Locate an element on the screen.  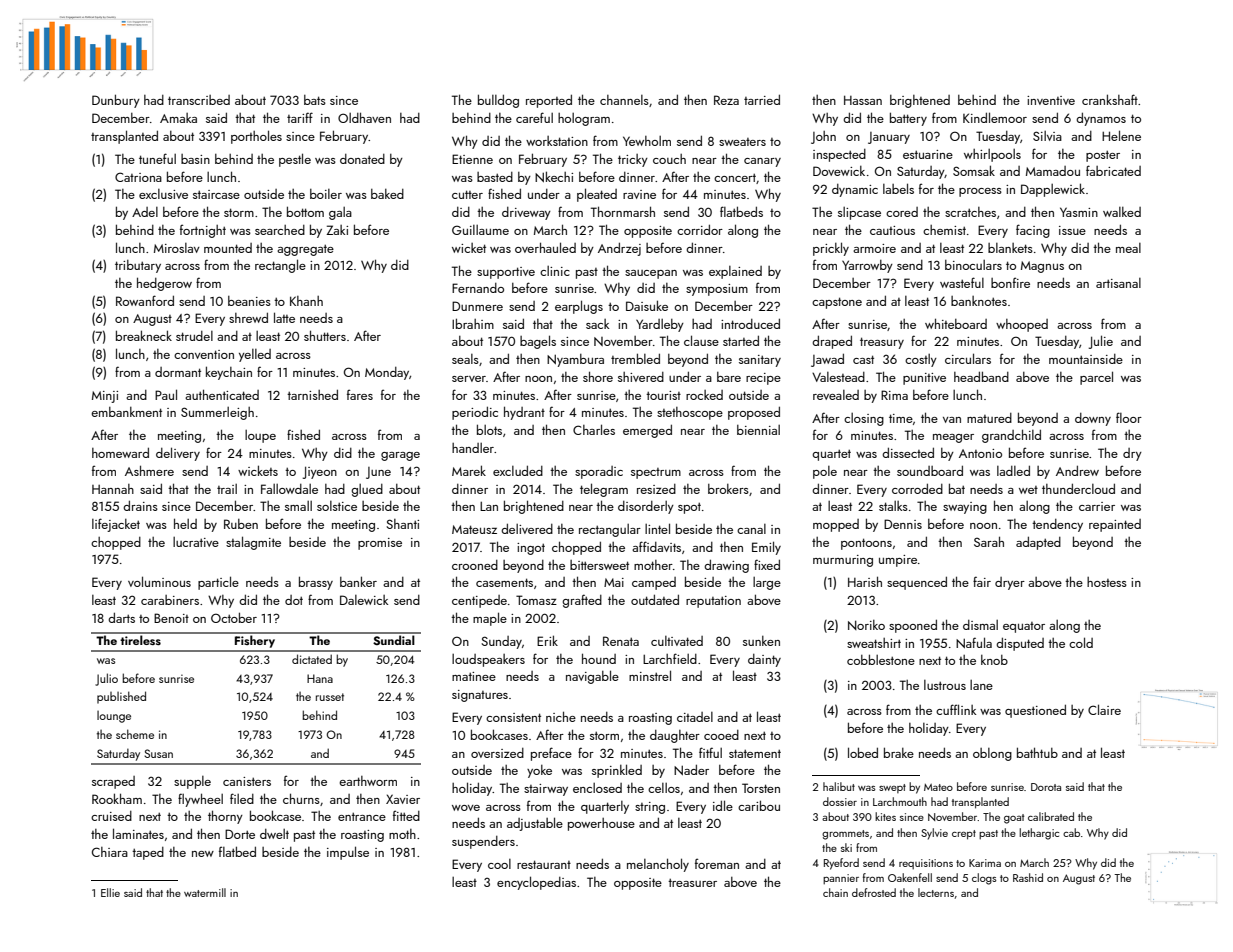
promise is located at coordinates (380, 544).
